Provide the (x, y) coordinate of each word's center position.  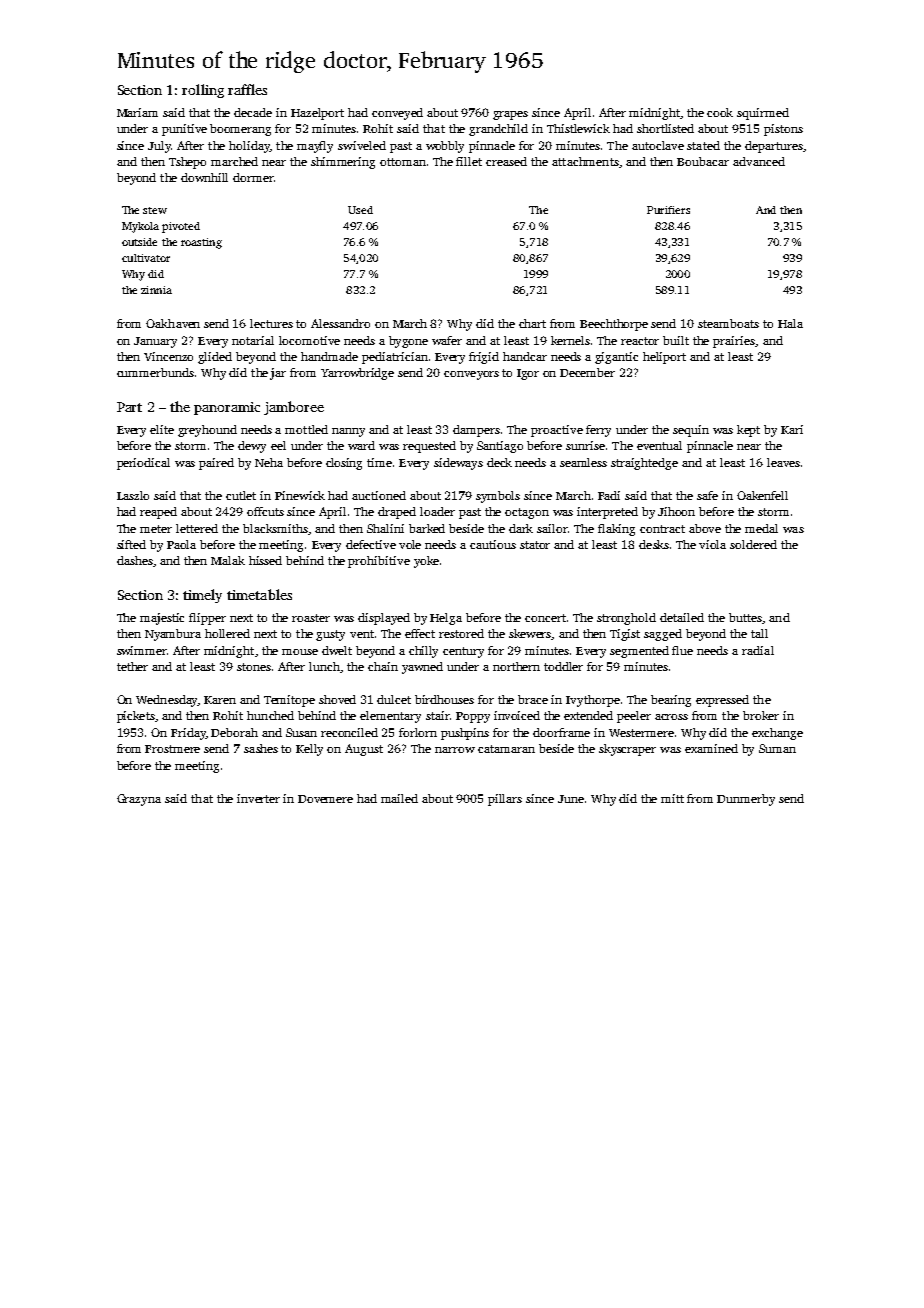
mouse (300, 652)
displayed (384, 619)
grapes (510, 115)
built (676, 340)
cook (720, 112)
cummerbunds (155, 372)
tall (759, 633)
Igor (528, 374)
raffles (247, 89)
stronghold (626, 619)
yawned (422, 668)
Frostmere (172, 749)
